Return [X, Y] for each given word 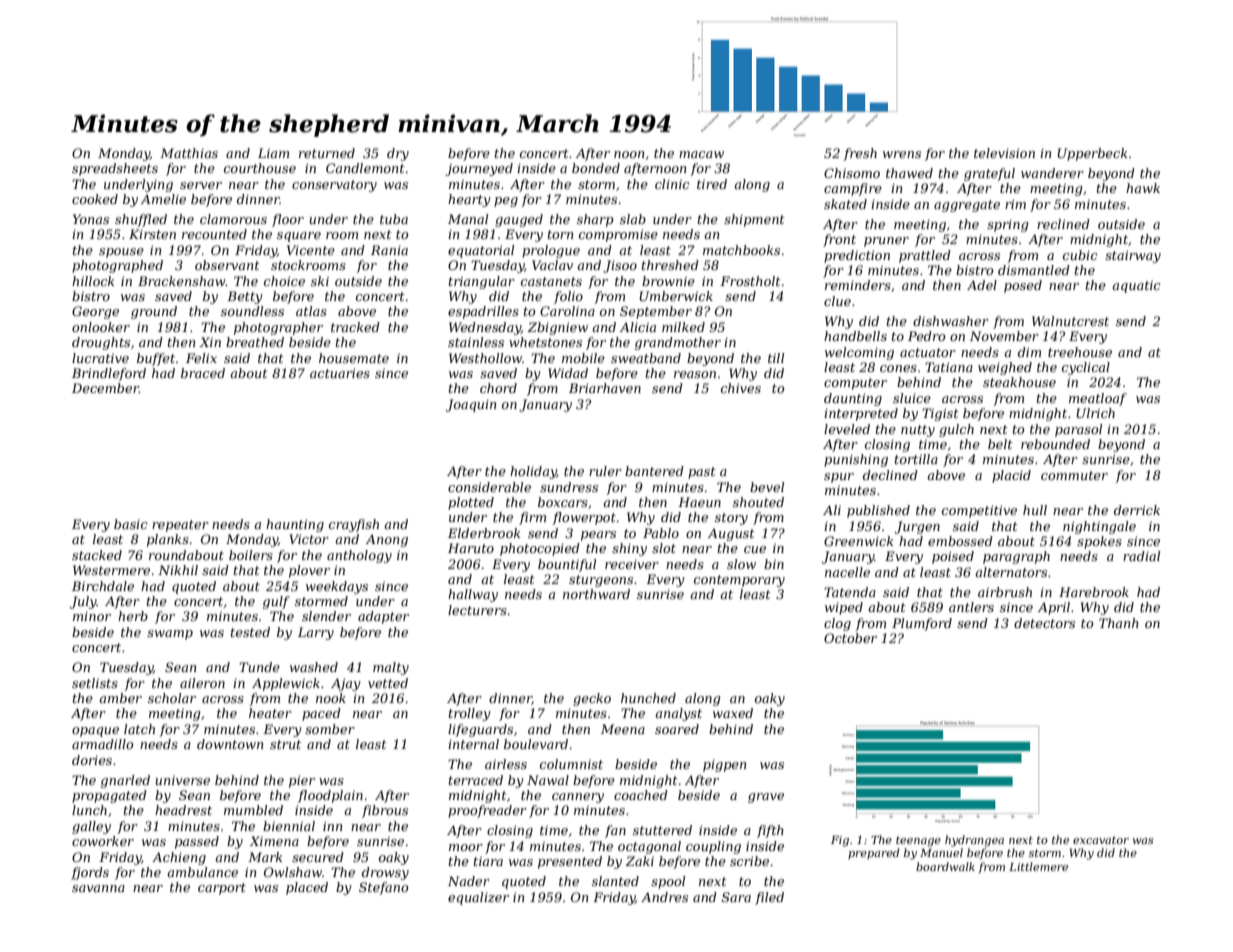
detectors [1044, 623]
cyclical [1086, 368]
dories [92, 760]
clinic [672, 184]
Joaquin [471, 405]
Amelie [163, 199]
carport [222, 889]
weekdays [337, 587]
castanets [551, 281]
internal [473, 744]
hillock [93, 281]
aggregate [967, 206]
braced [203, 373]
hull [1035, 510]
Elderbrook [484, 533]
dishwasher [951, 321]
